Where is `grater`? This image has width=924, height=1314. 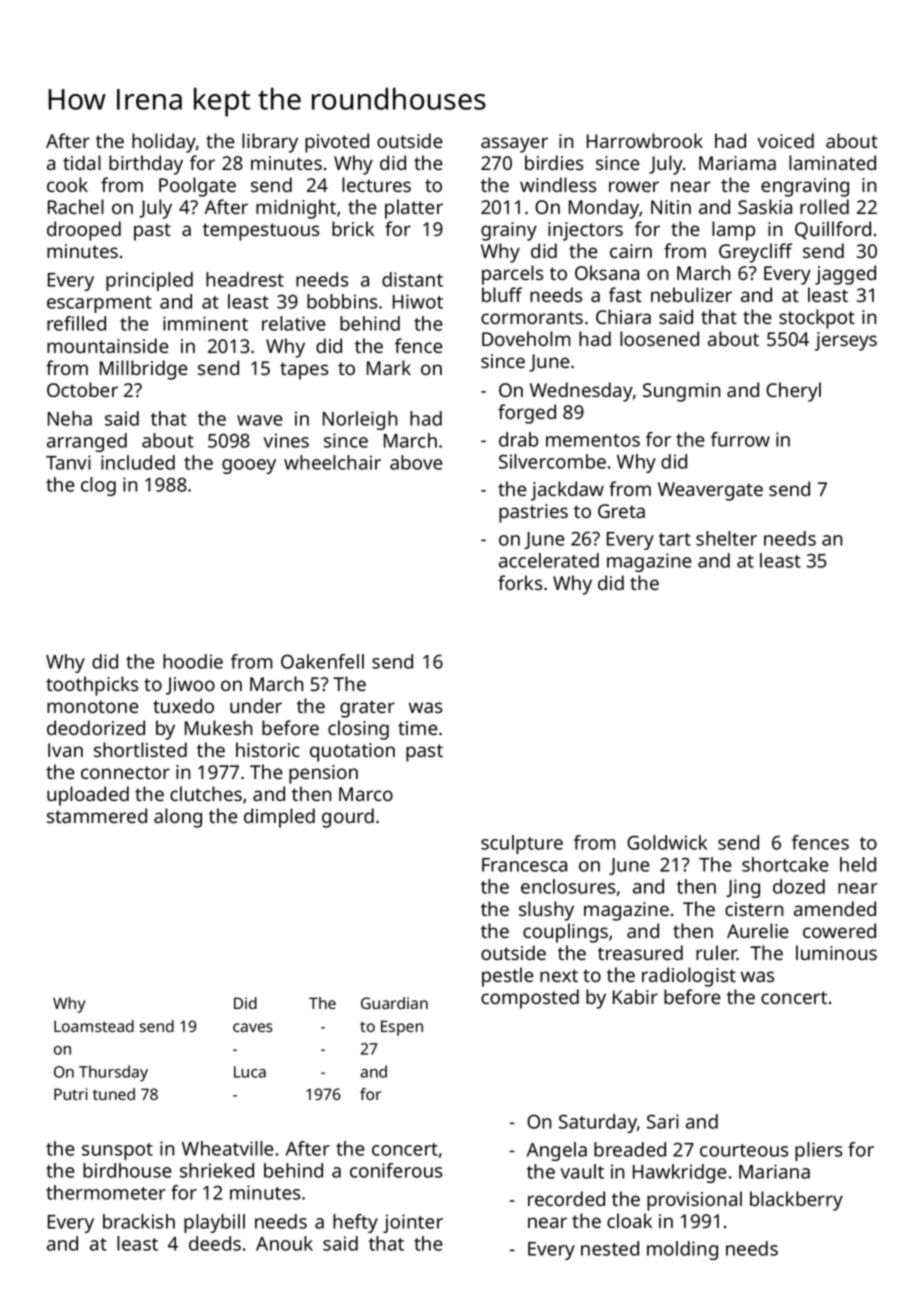
grater is located at coordinates (367, 709).
